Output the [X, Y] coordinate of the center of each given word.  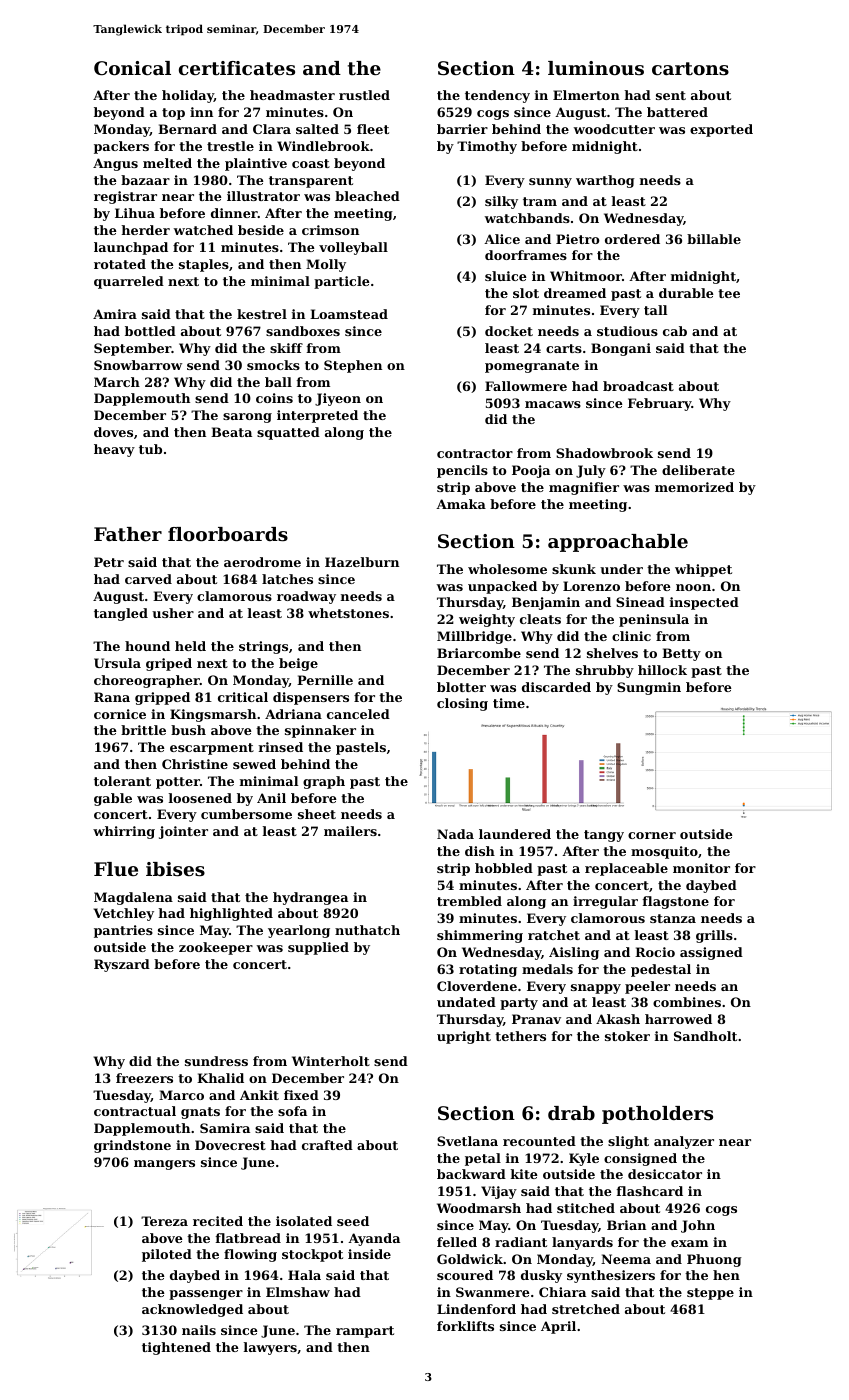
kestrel [262, 314]
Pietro [577, 239]
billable [714, 239]
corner [652, 835]
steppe [710, 1294]
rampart [365, 1332]
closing [462, 704]
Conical [132, 68]
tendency [497, 96]
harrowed [678, 1019]
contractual [135, 1111]
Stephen [353, 366]
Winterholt [331, 1061]
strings [263, 647]
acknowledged [192, 1310]
